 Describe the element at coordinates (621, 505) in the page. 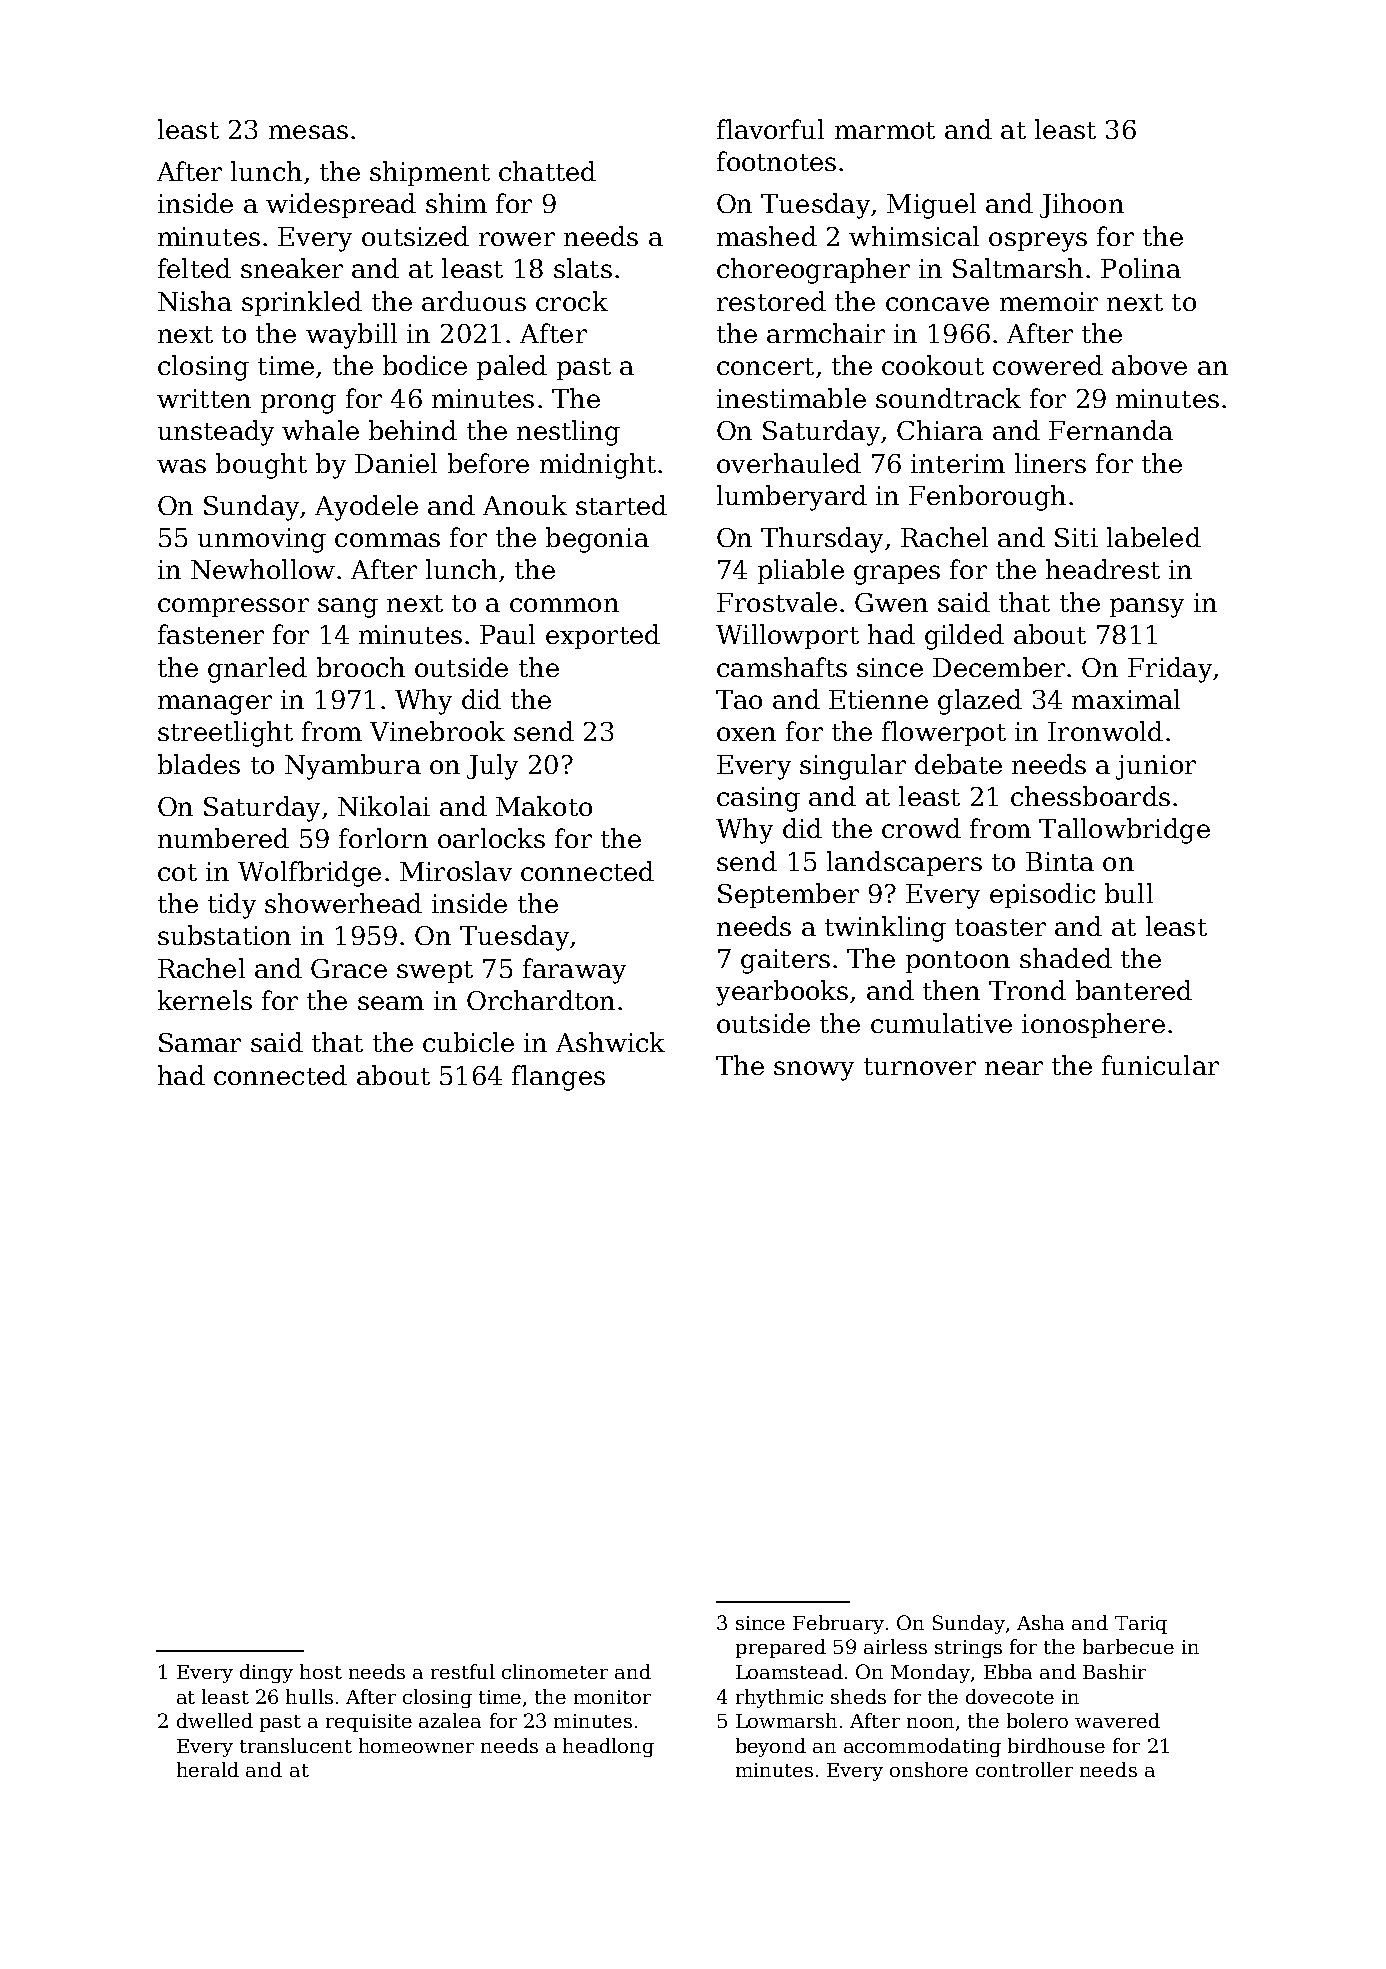

I see `started` at that location.
